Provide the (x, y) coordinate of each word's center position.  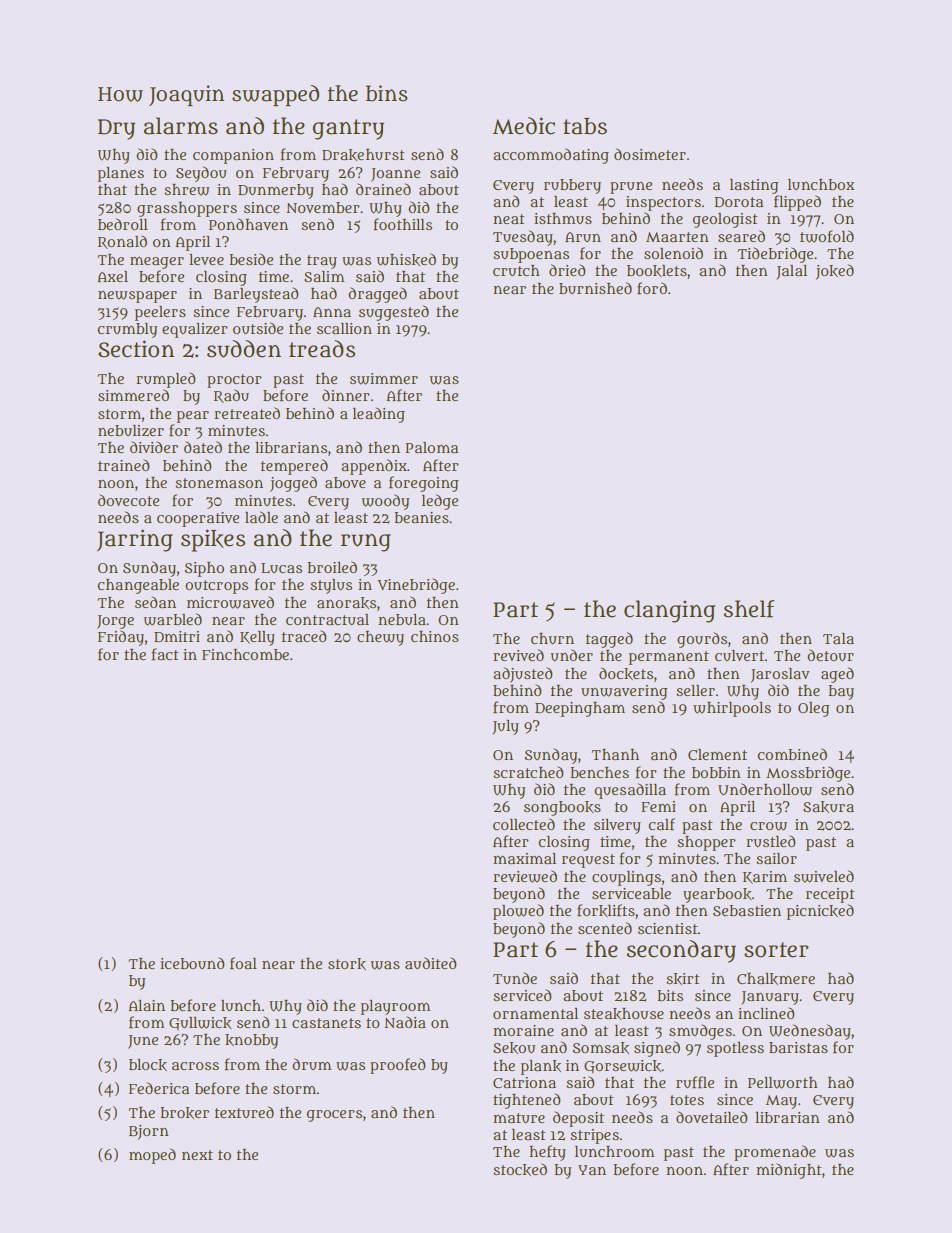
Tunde (515, 978)
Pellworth (783, 1083)
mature (519, 1118)
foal (243, 963)
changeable (138, 586)
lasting (754, 186)
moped (152, 1156)
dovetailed (712, 1117)
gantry (348, 129)
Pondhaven (248, 224)
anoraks (346, 603)
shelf (749, 609)
